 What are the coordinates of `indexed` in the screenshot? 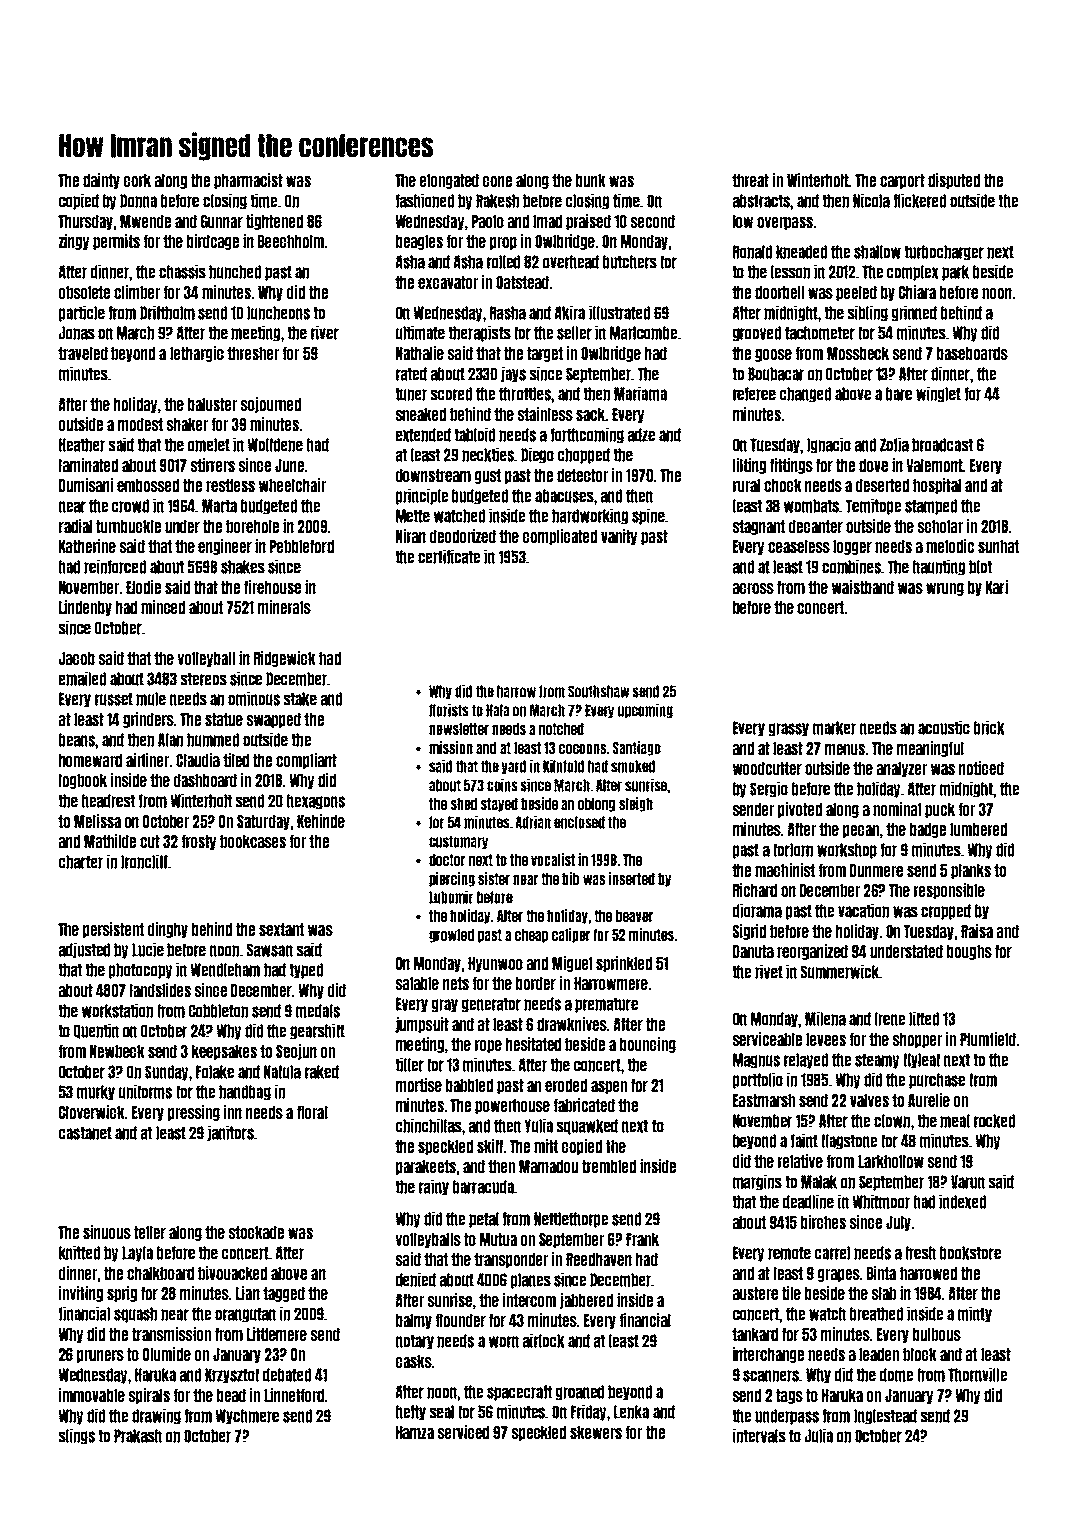 It's located at (962, 1201).
